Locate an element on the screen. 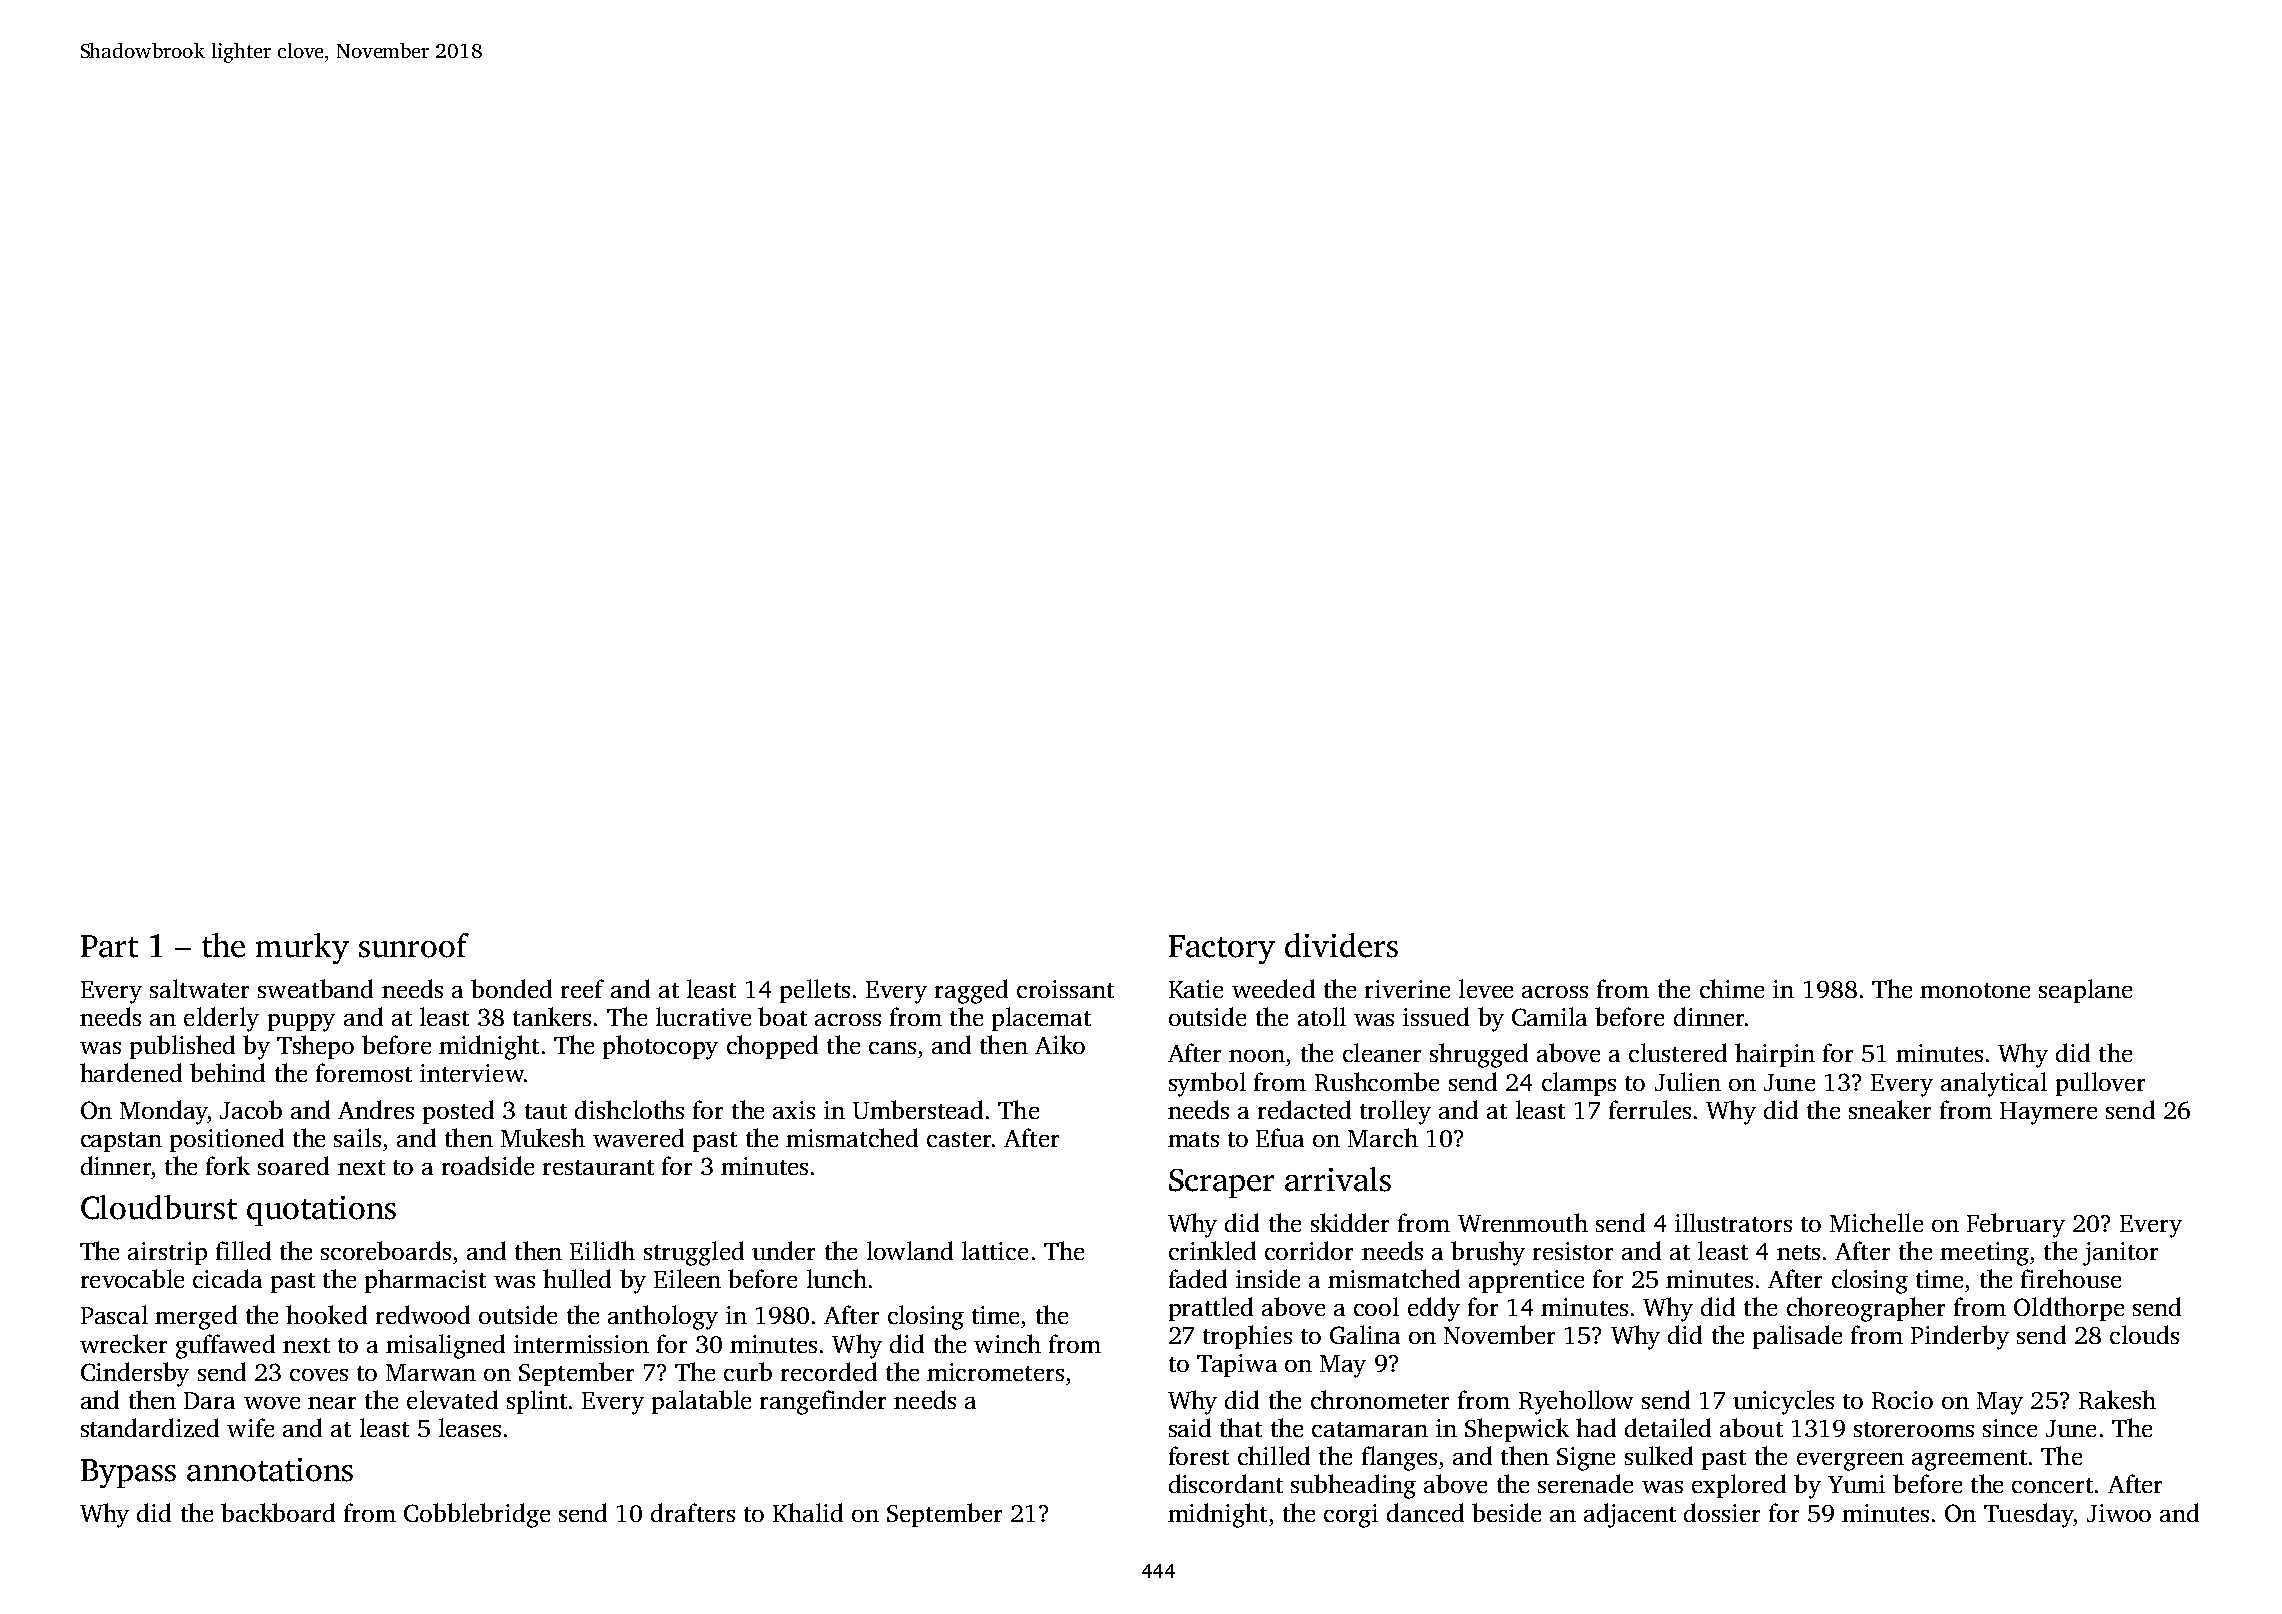 This screenshot has height=1614, width=2282. Factory is located at coordinates (1222, 949).
